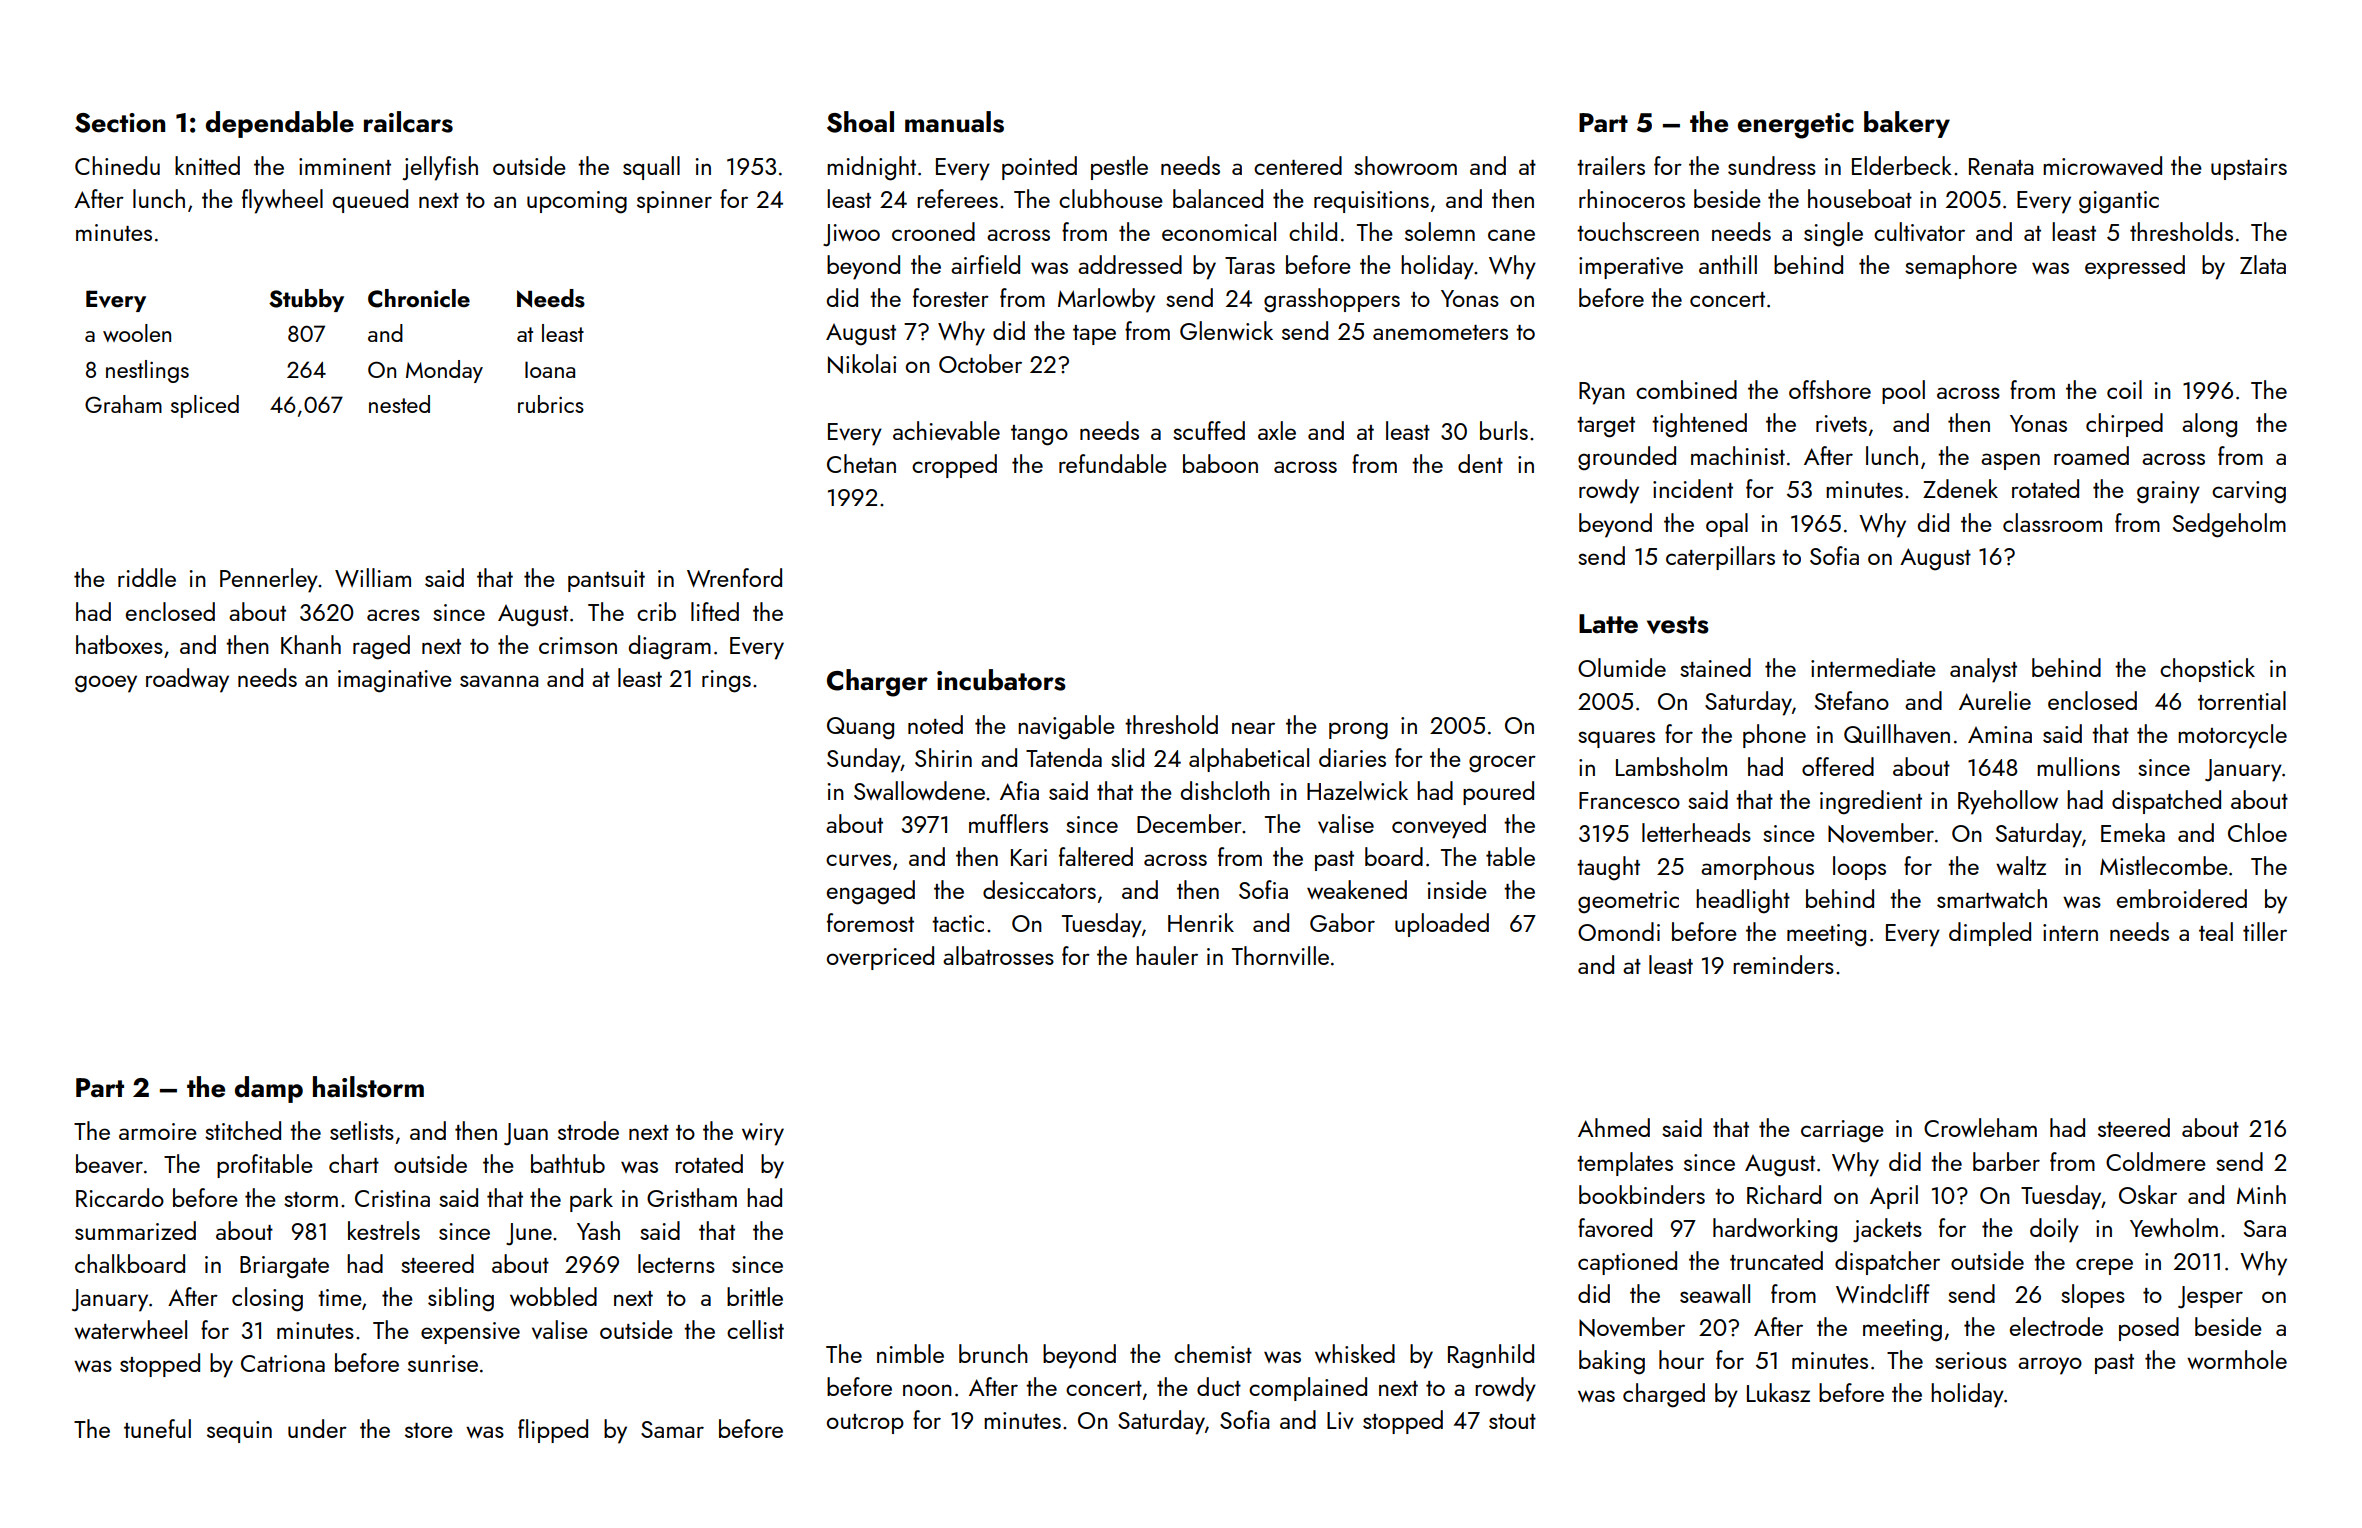 The image size is (2362, 1528). Describe the element at coordinates (2242, 700) in the document. I see `torrential` at that location.
